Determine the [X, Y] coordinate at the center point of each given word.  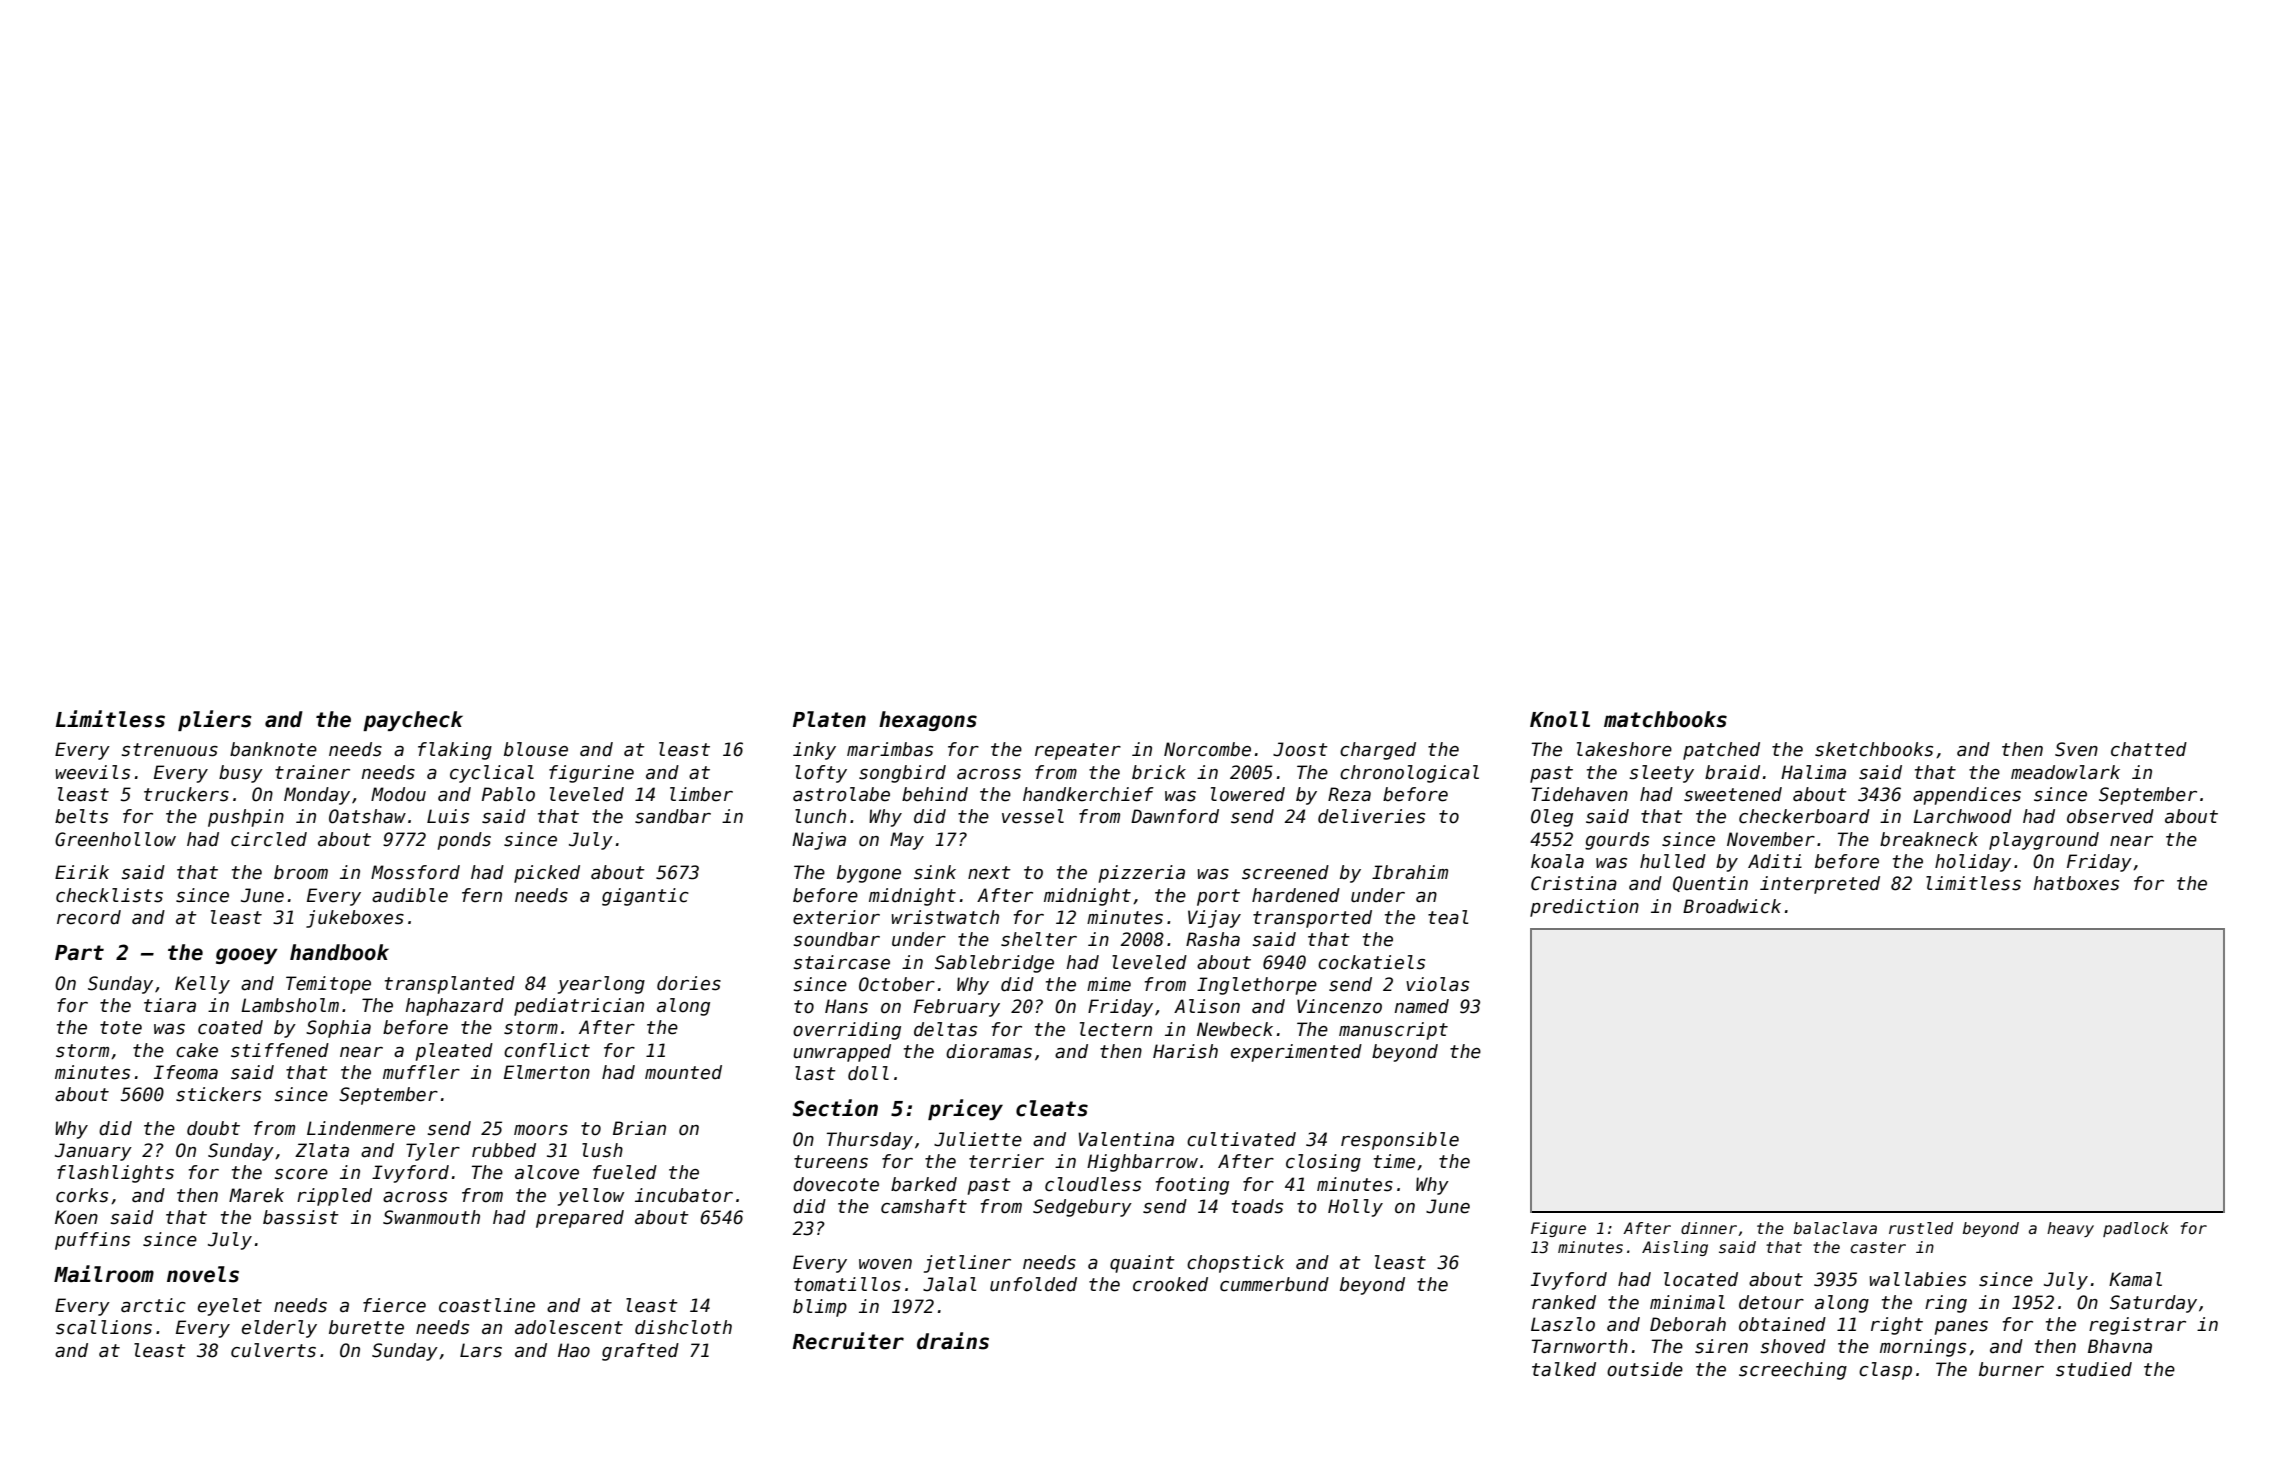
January [93, 1152]
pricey [965, 1109]
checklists [109, 895]
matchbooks [1665, 719]
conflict [547, 1050]
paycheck [413, 721]
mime [1109, 984]
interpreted [1820, 885]
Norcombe [1207, 749]
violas [1437, 984]
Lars [481, 1350]
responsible [1400, 1141]
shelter [1039, 939]
